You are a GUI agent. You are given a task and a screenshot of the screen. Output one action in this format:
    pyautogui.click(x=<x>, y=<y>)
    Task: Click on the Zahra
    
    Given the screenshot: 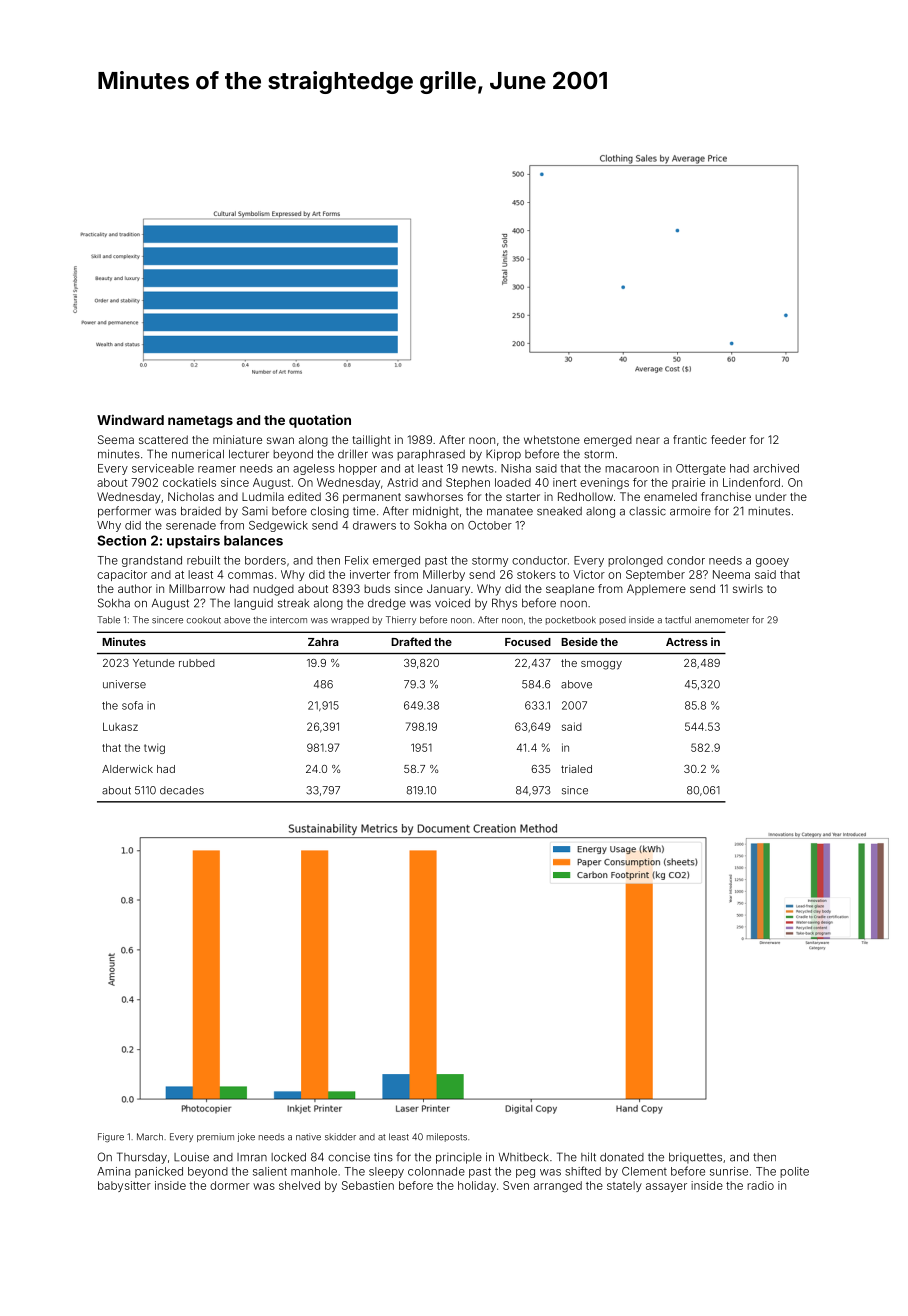 What is the action you would take?
    pyautogui.click(x=323, y=642)
